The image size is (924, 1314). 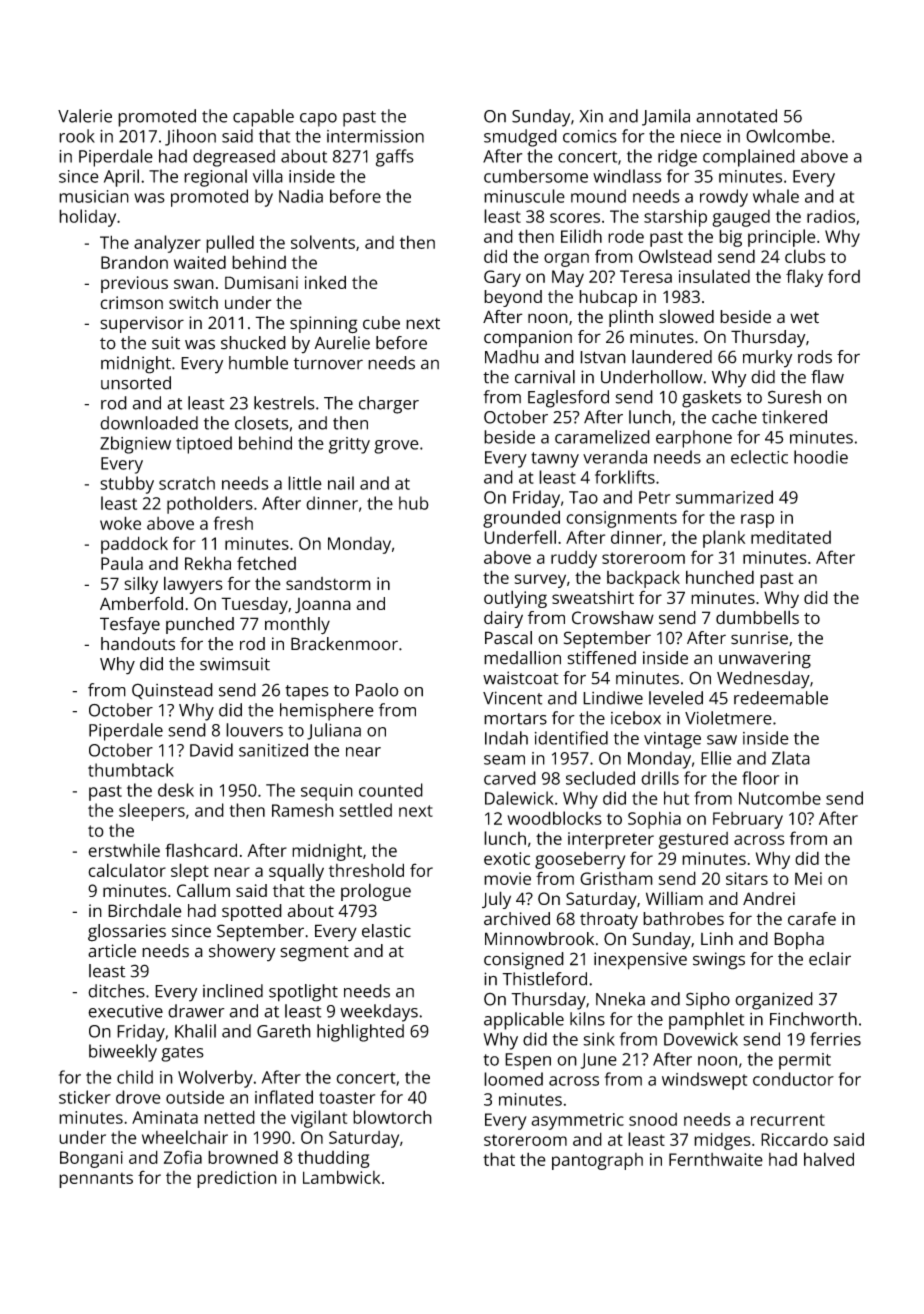 I want to click on pantograph, so click(x=597, y=1161).
